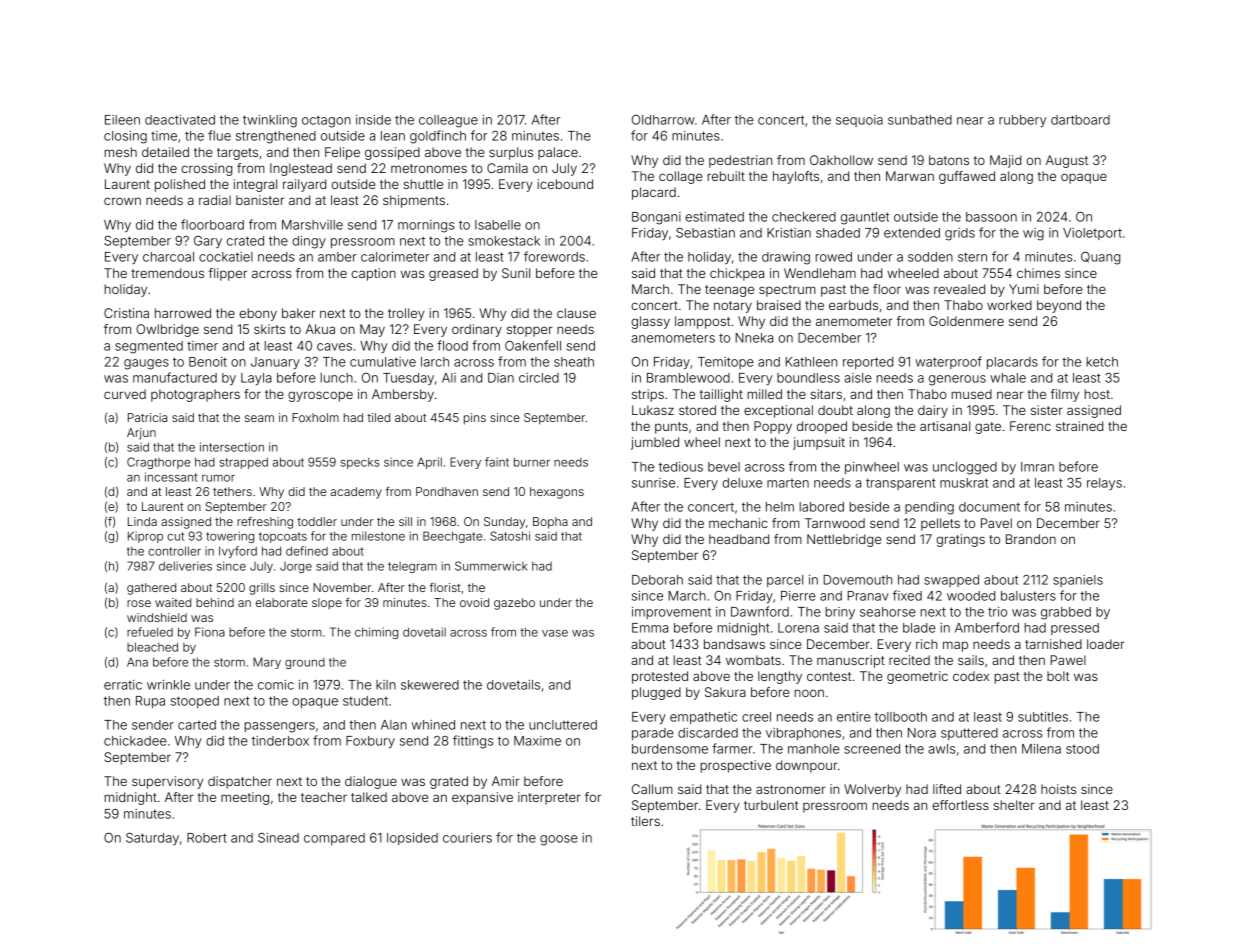 This document has height=952, width=1233. Describe the element at coordinates (858, 378) in the document. I see `aisle` at that location.
